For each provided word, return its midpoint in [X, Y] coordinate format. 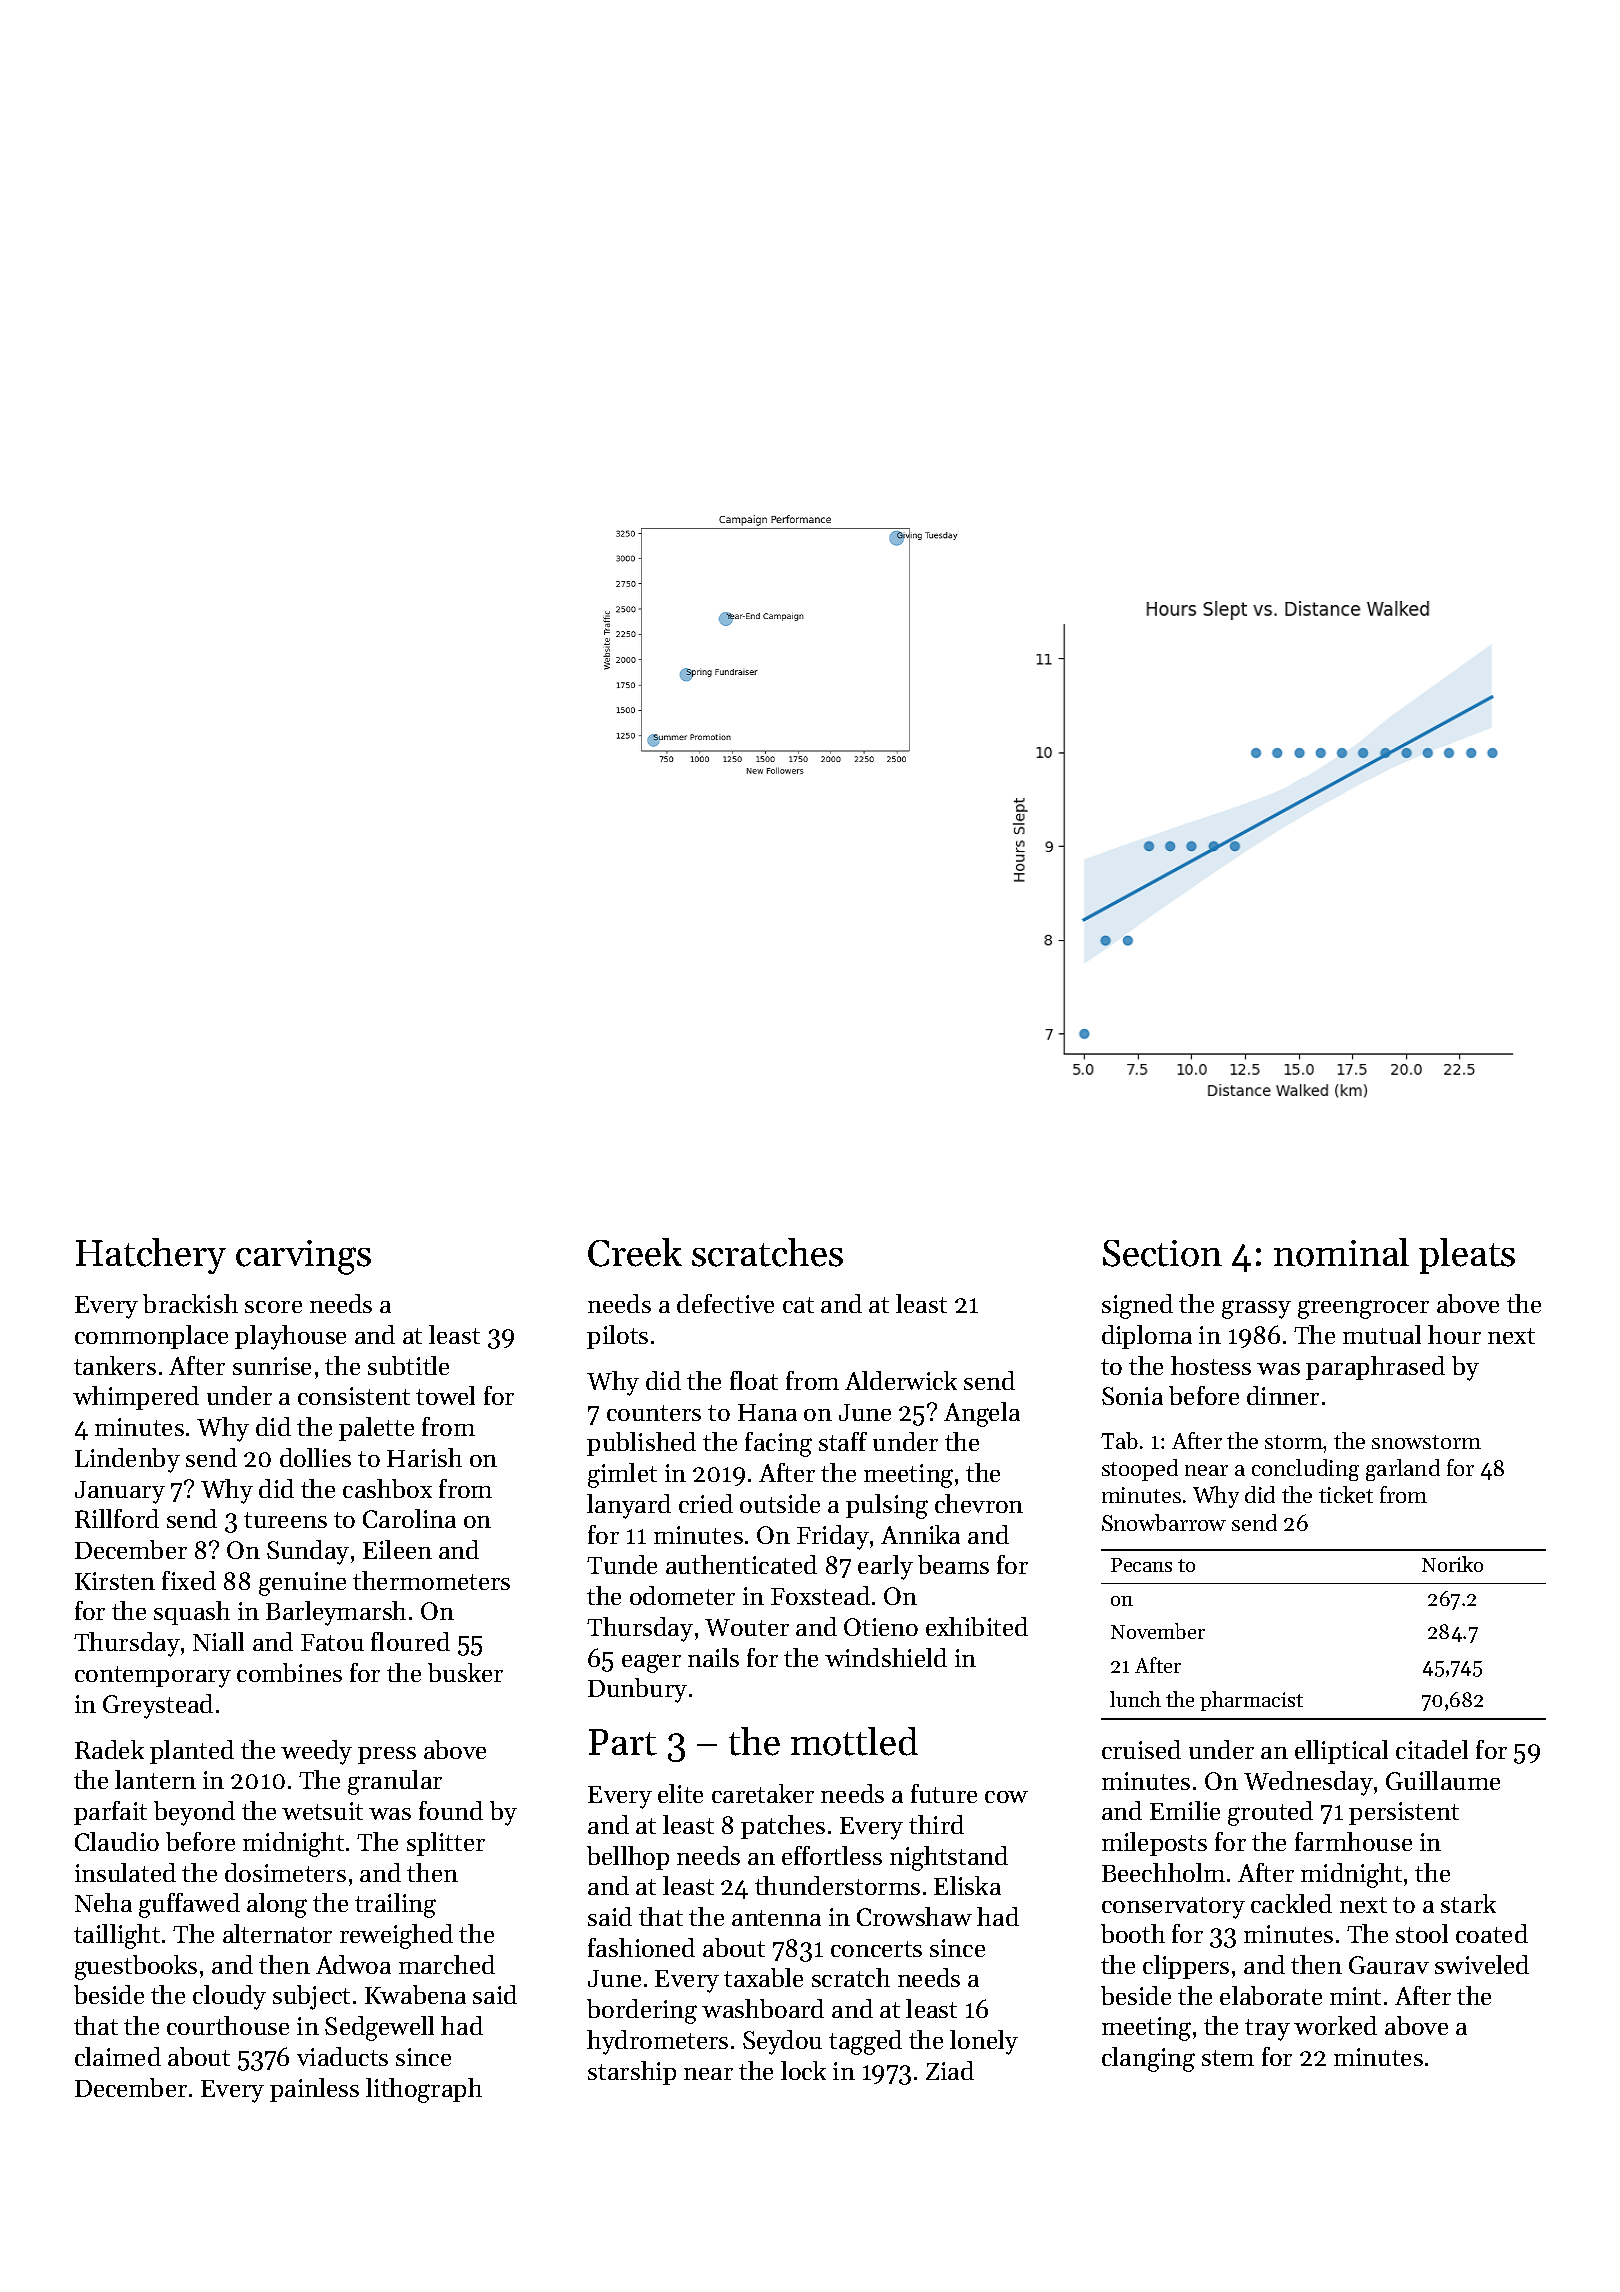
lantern [155, 1779]
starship [632, 2073]
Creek [635, 1252]
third [936, 1824]
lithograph [424, 2090]
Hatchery [151, 1256]
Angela [982, 1414]
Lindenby [127, 1460]
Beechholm [1163, 1872]
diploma [1147, 1337]
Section [1162, 1253]
